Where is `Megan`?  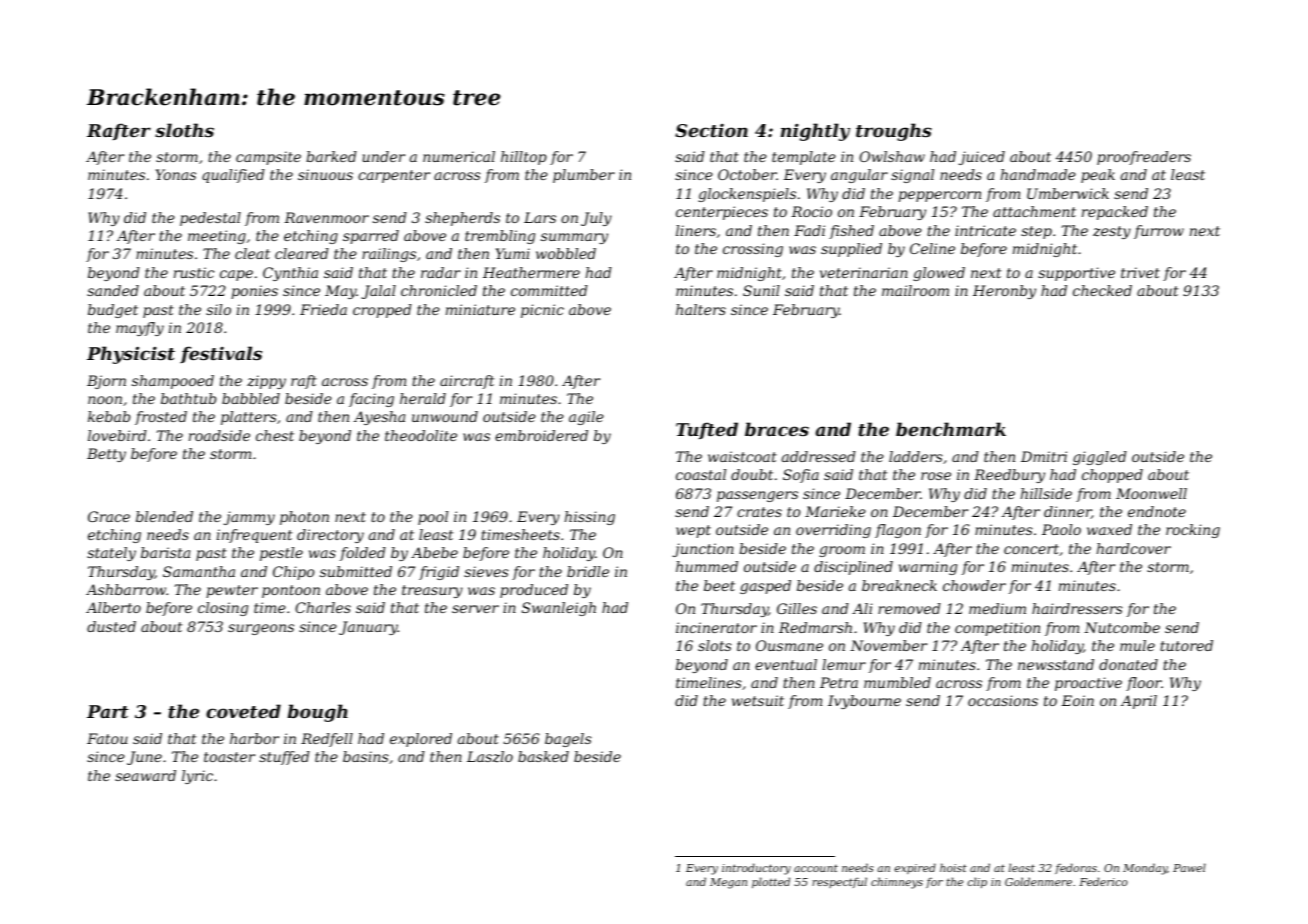
Megan is located at coordinates (728, 883).
